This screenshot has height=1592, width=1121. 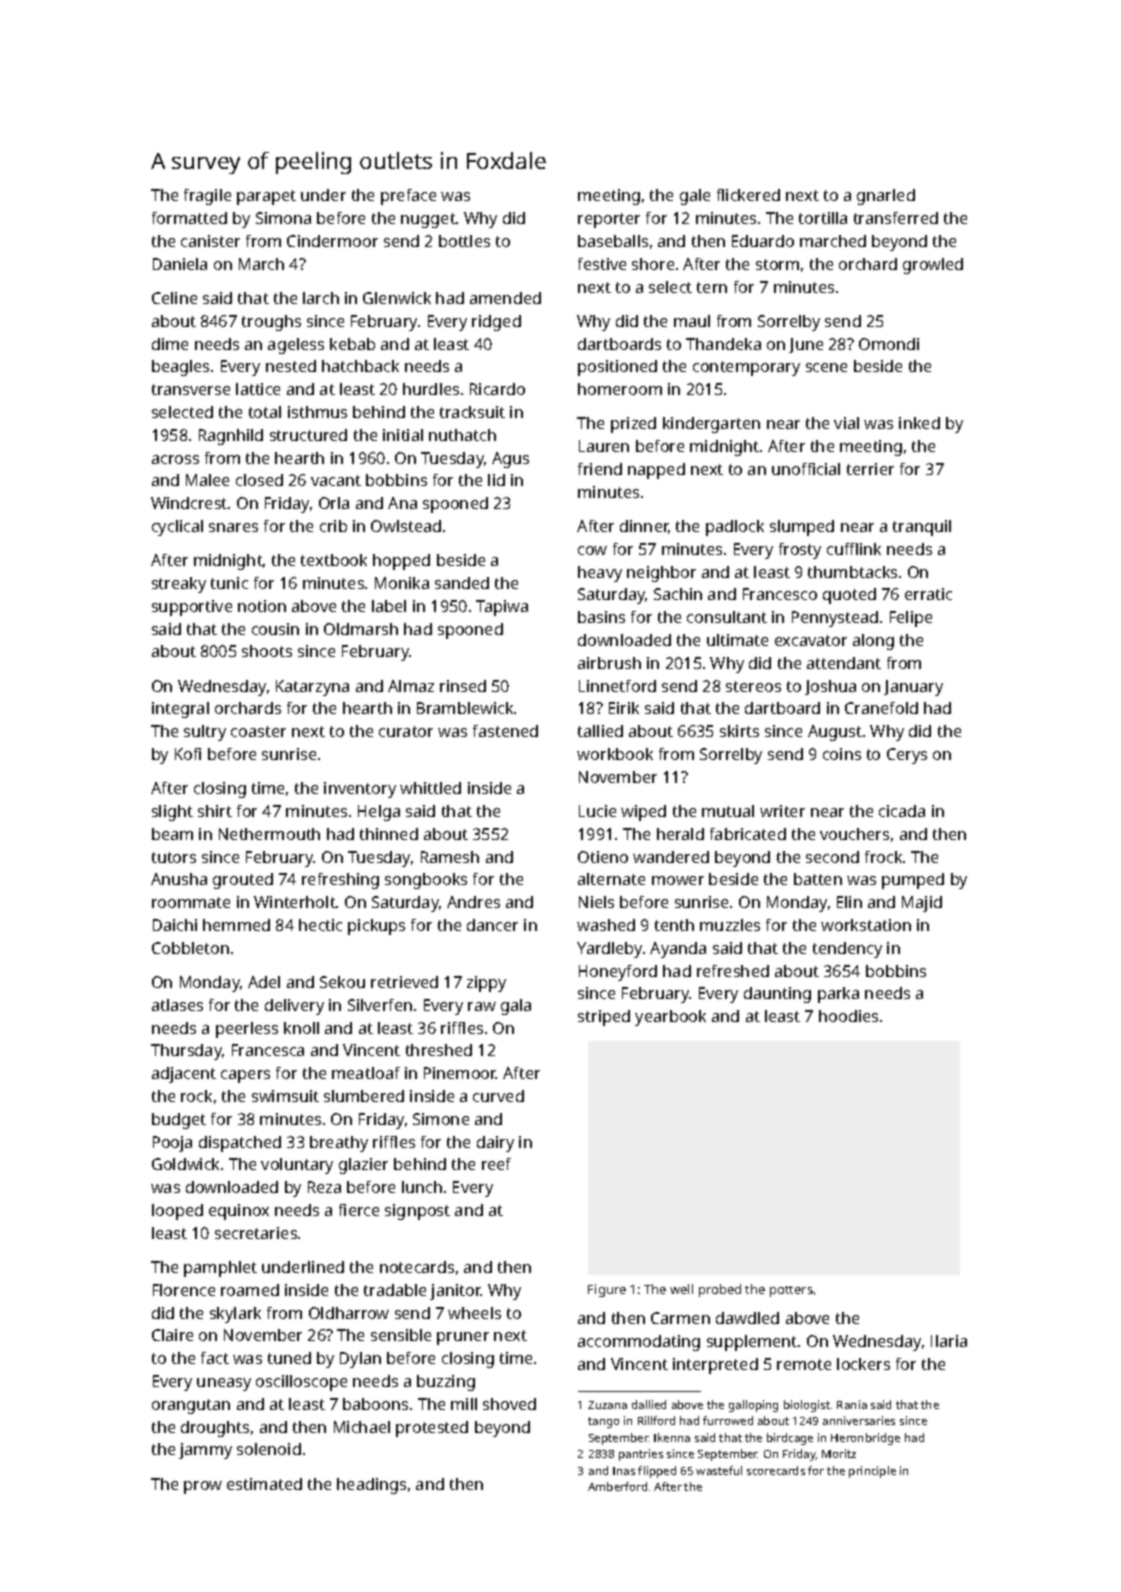 I want to click on heavy, so click(x=600, y=574).
